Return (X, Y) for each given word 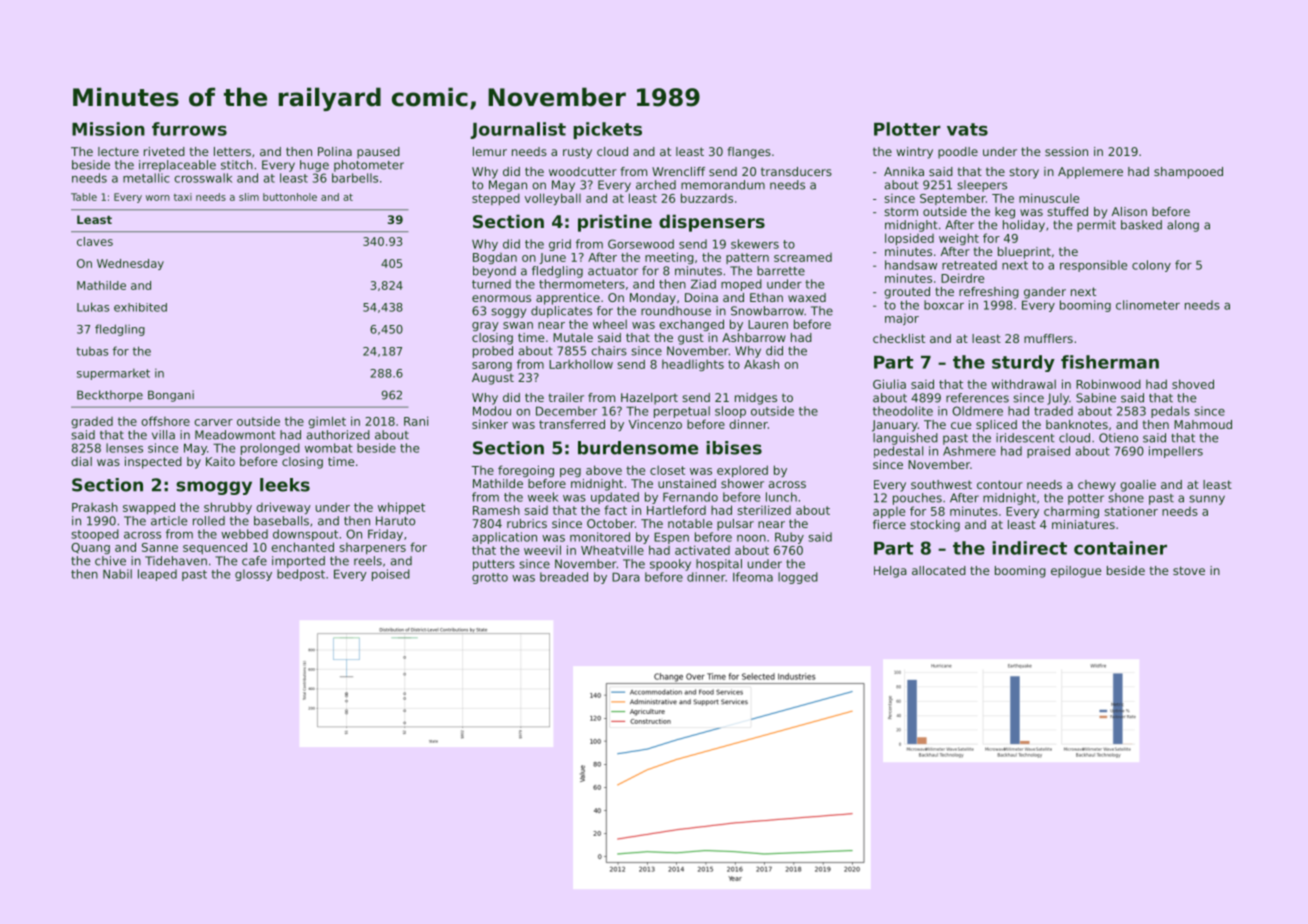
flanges (749, 153)
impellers (1176, 452)
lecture (118, 151)
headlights (693, 365)
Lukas (93, 307)
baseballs (281, 521)
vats (967, 129)
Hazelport (649, 399)
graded (92, 422)
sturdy (1023, 363)
